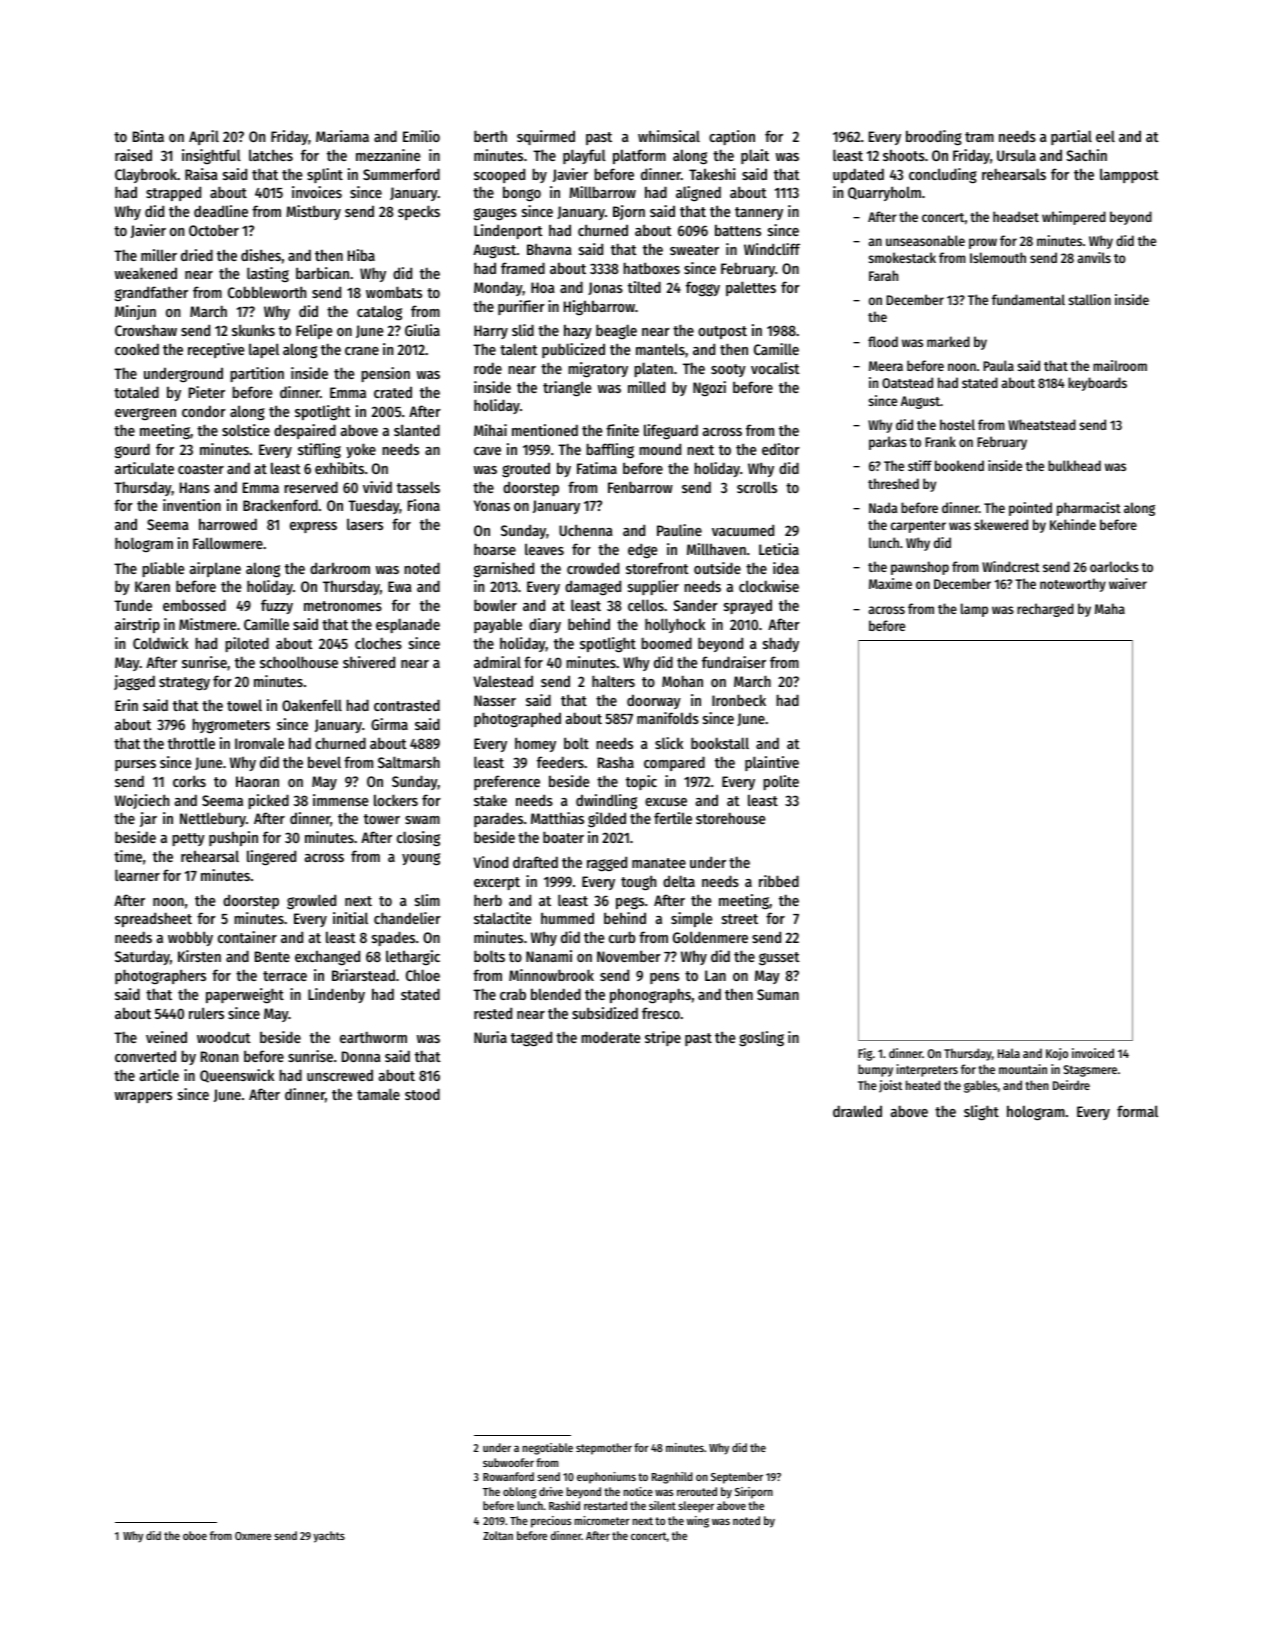 The height and width of the document is (1648, 1273). Describe the element at coordinates (137, 349) in the document. I see `cooked` at that location.
